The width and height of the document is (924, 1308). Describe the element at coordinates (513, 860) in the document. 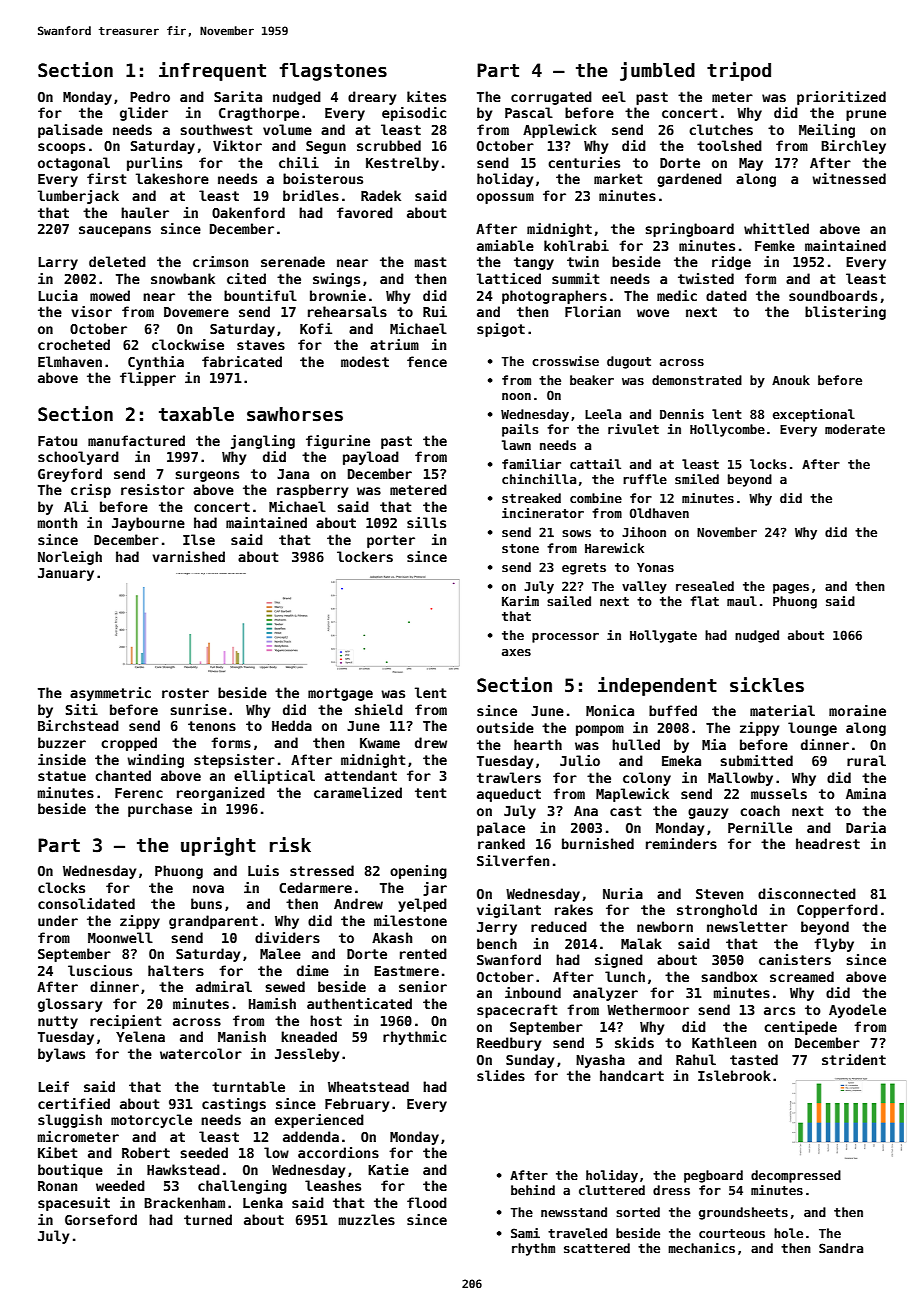

I see `Silverfen` at that location.
